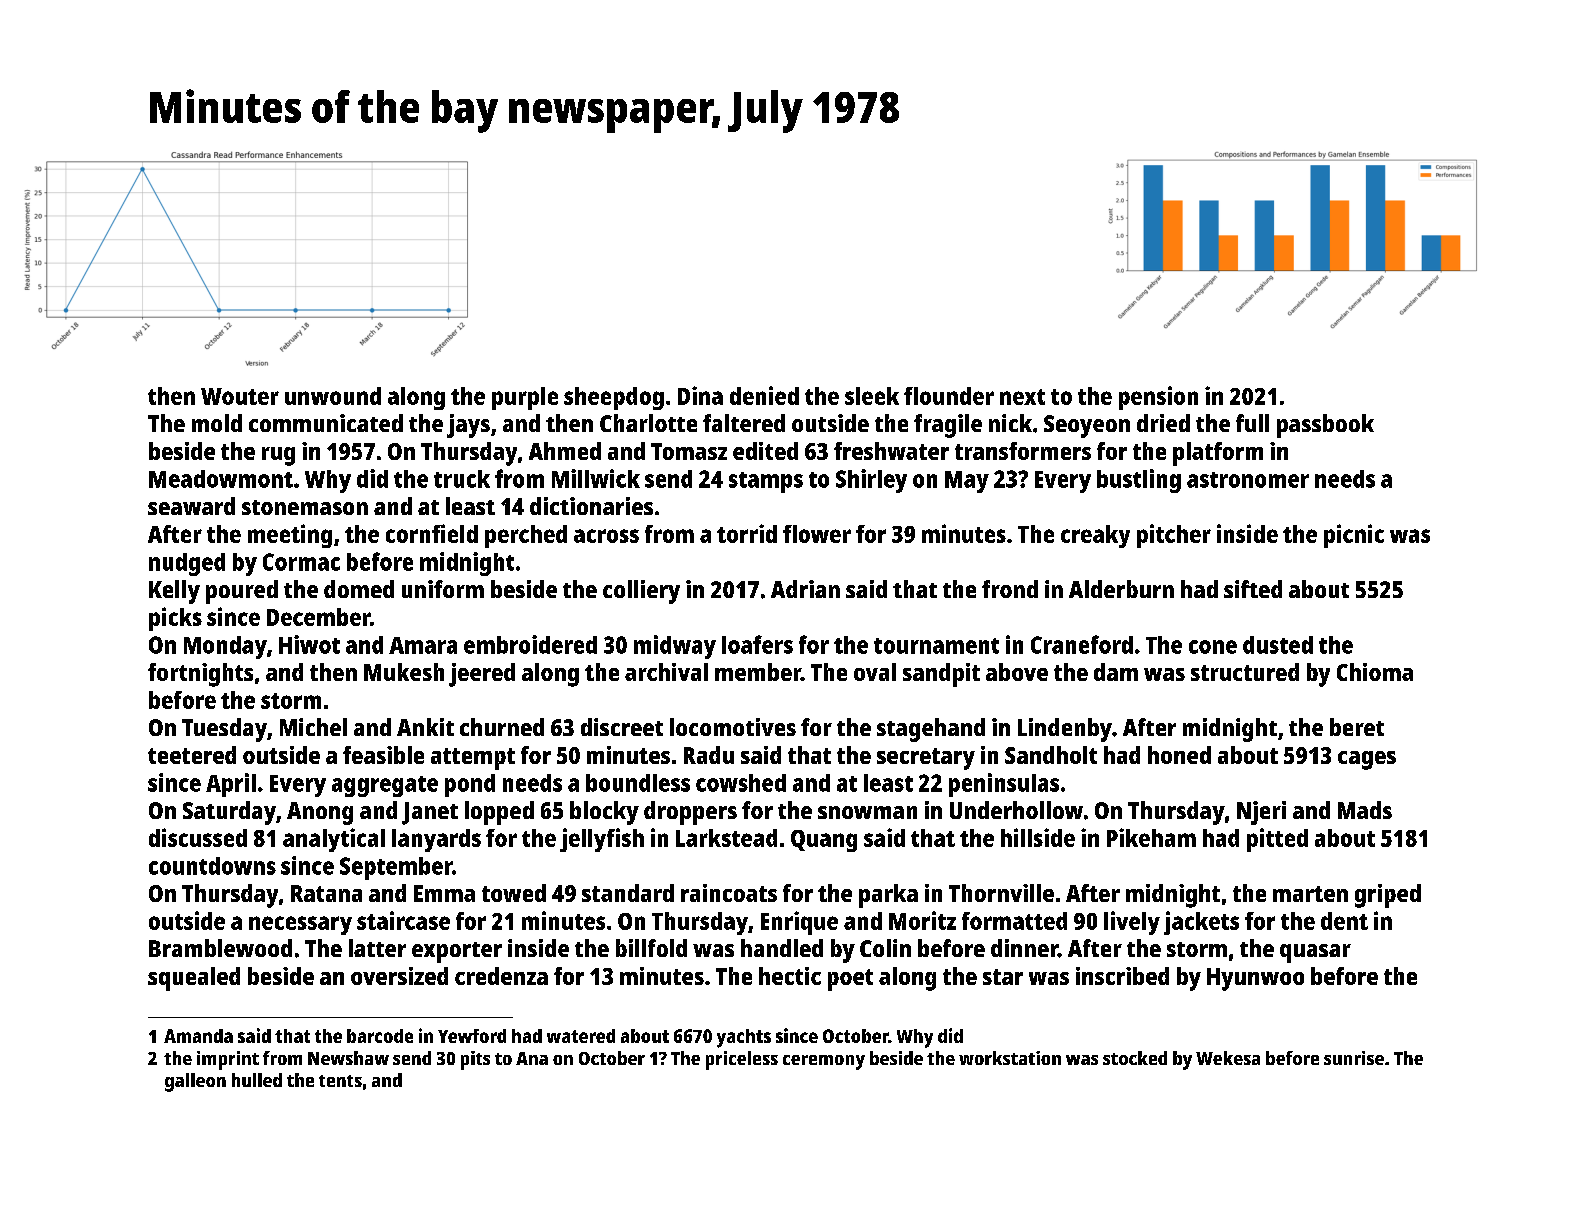 The image size is (1592, 1230). I want to click on Mads, so click(1365, 810).
